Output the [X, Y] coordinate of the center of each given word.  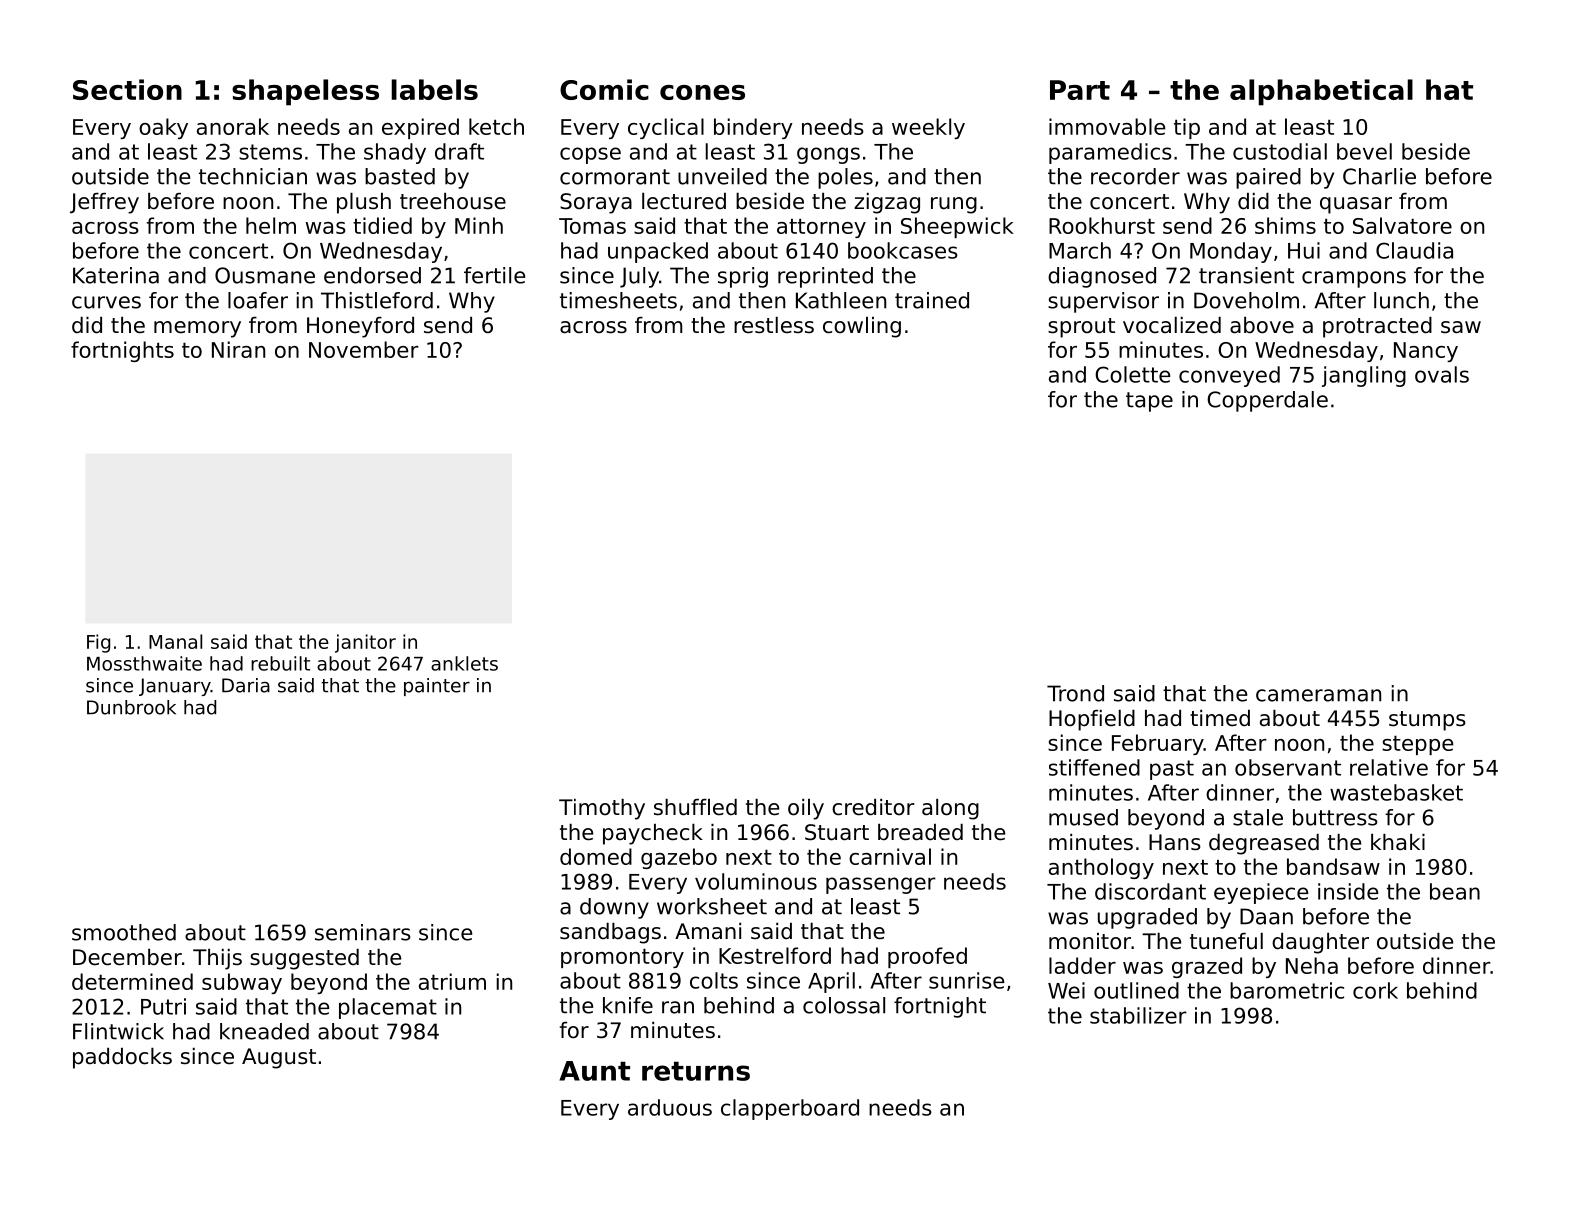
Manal [175, 641]
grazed [1207, 967]
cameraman [1318, 695]
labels [434, 89]
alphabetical [1321, 92]
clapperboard [790, 1109]
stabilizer [1138, 1015]
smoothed [124, 932]
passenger [881, 885]
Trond [1075, 693]
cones [702, 92]
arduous [670, 1107]
